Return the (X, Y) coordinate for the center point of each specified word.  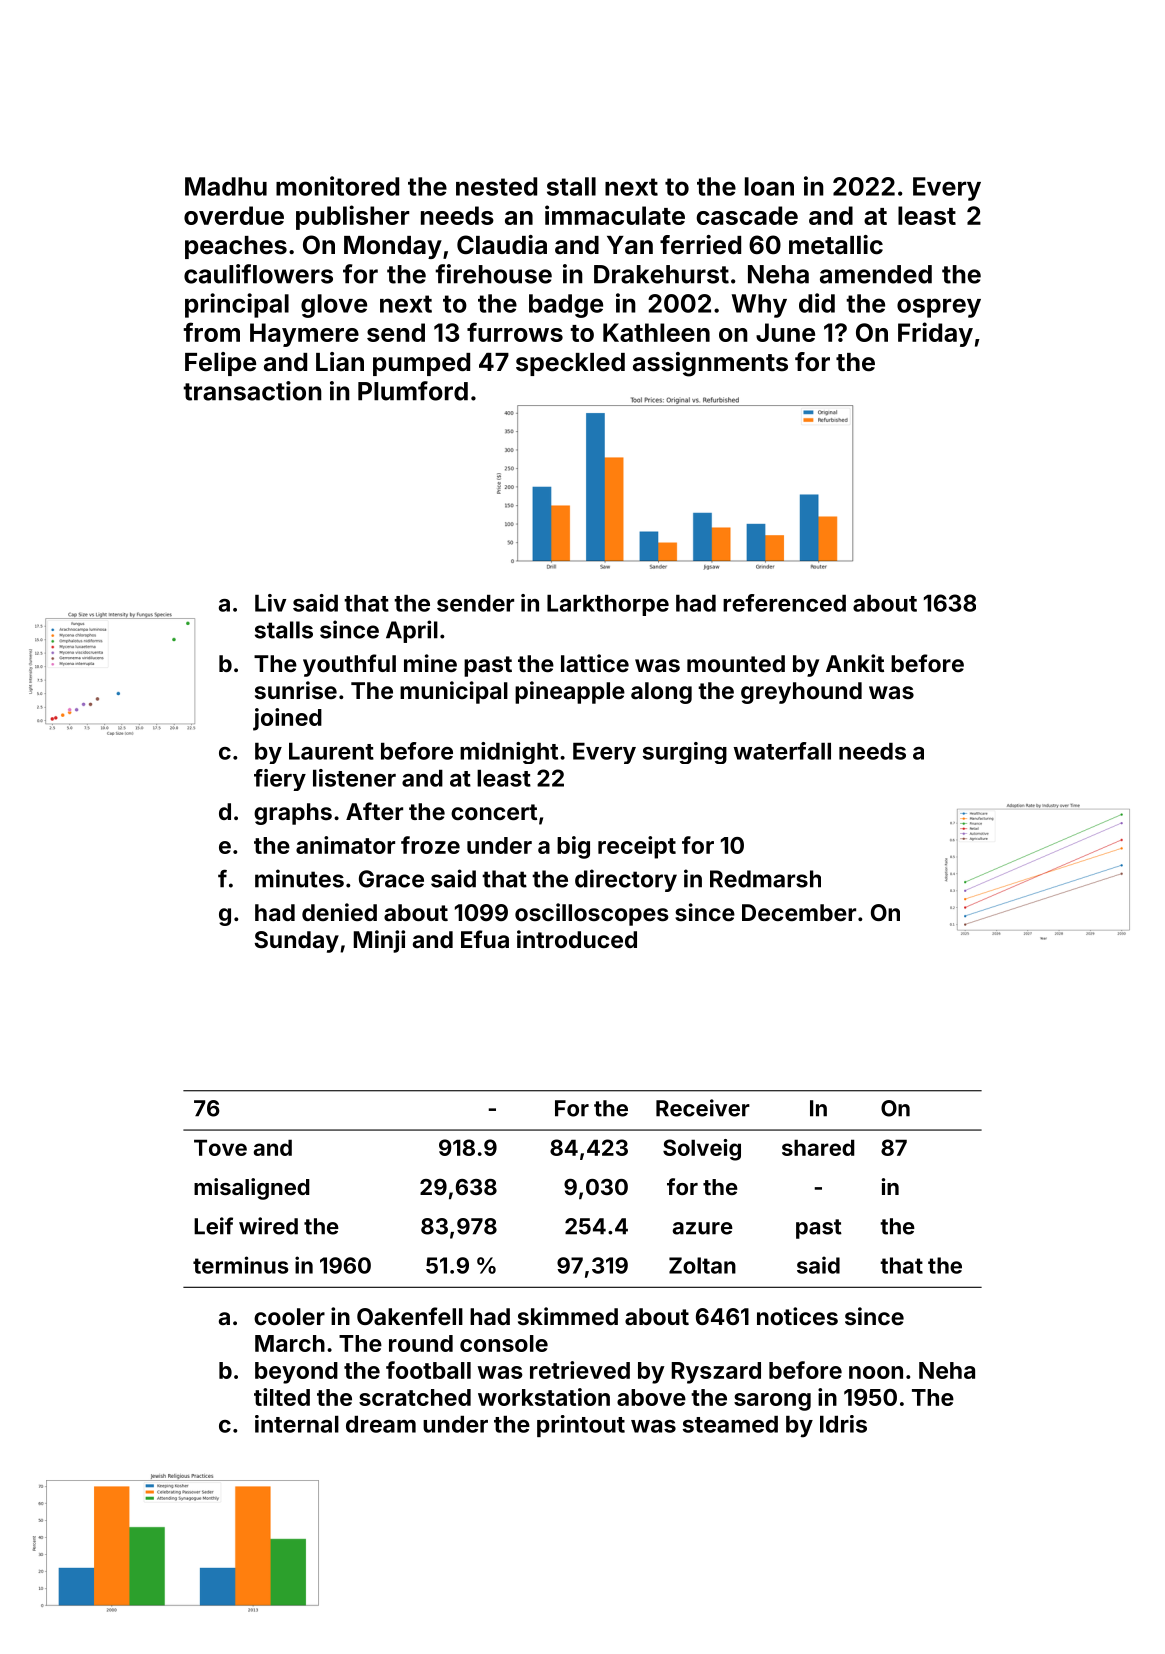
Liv (270, 603)
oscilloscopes (592, 914)
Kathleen (656, 332)
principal (237, 305)
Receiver (703, 1108)
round (421, 1343)
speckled (570, 364)
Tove (220, 1147)
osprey (939, 308)
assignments (710, 364)
